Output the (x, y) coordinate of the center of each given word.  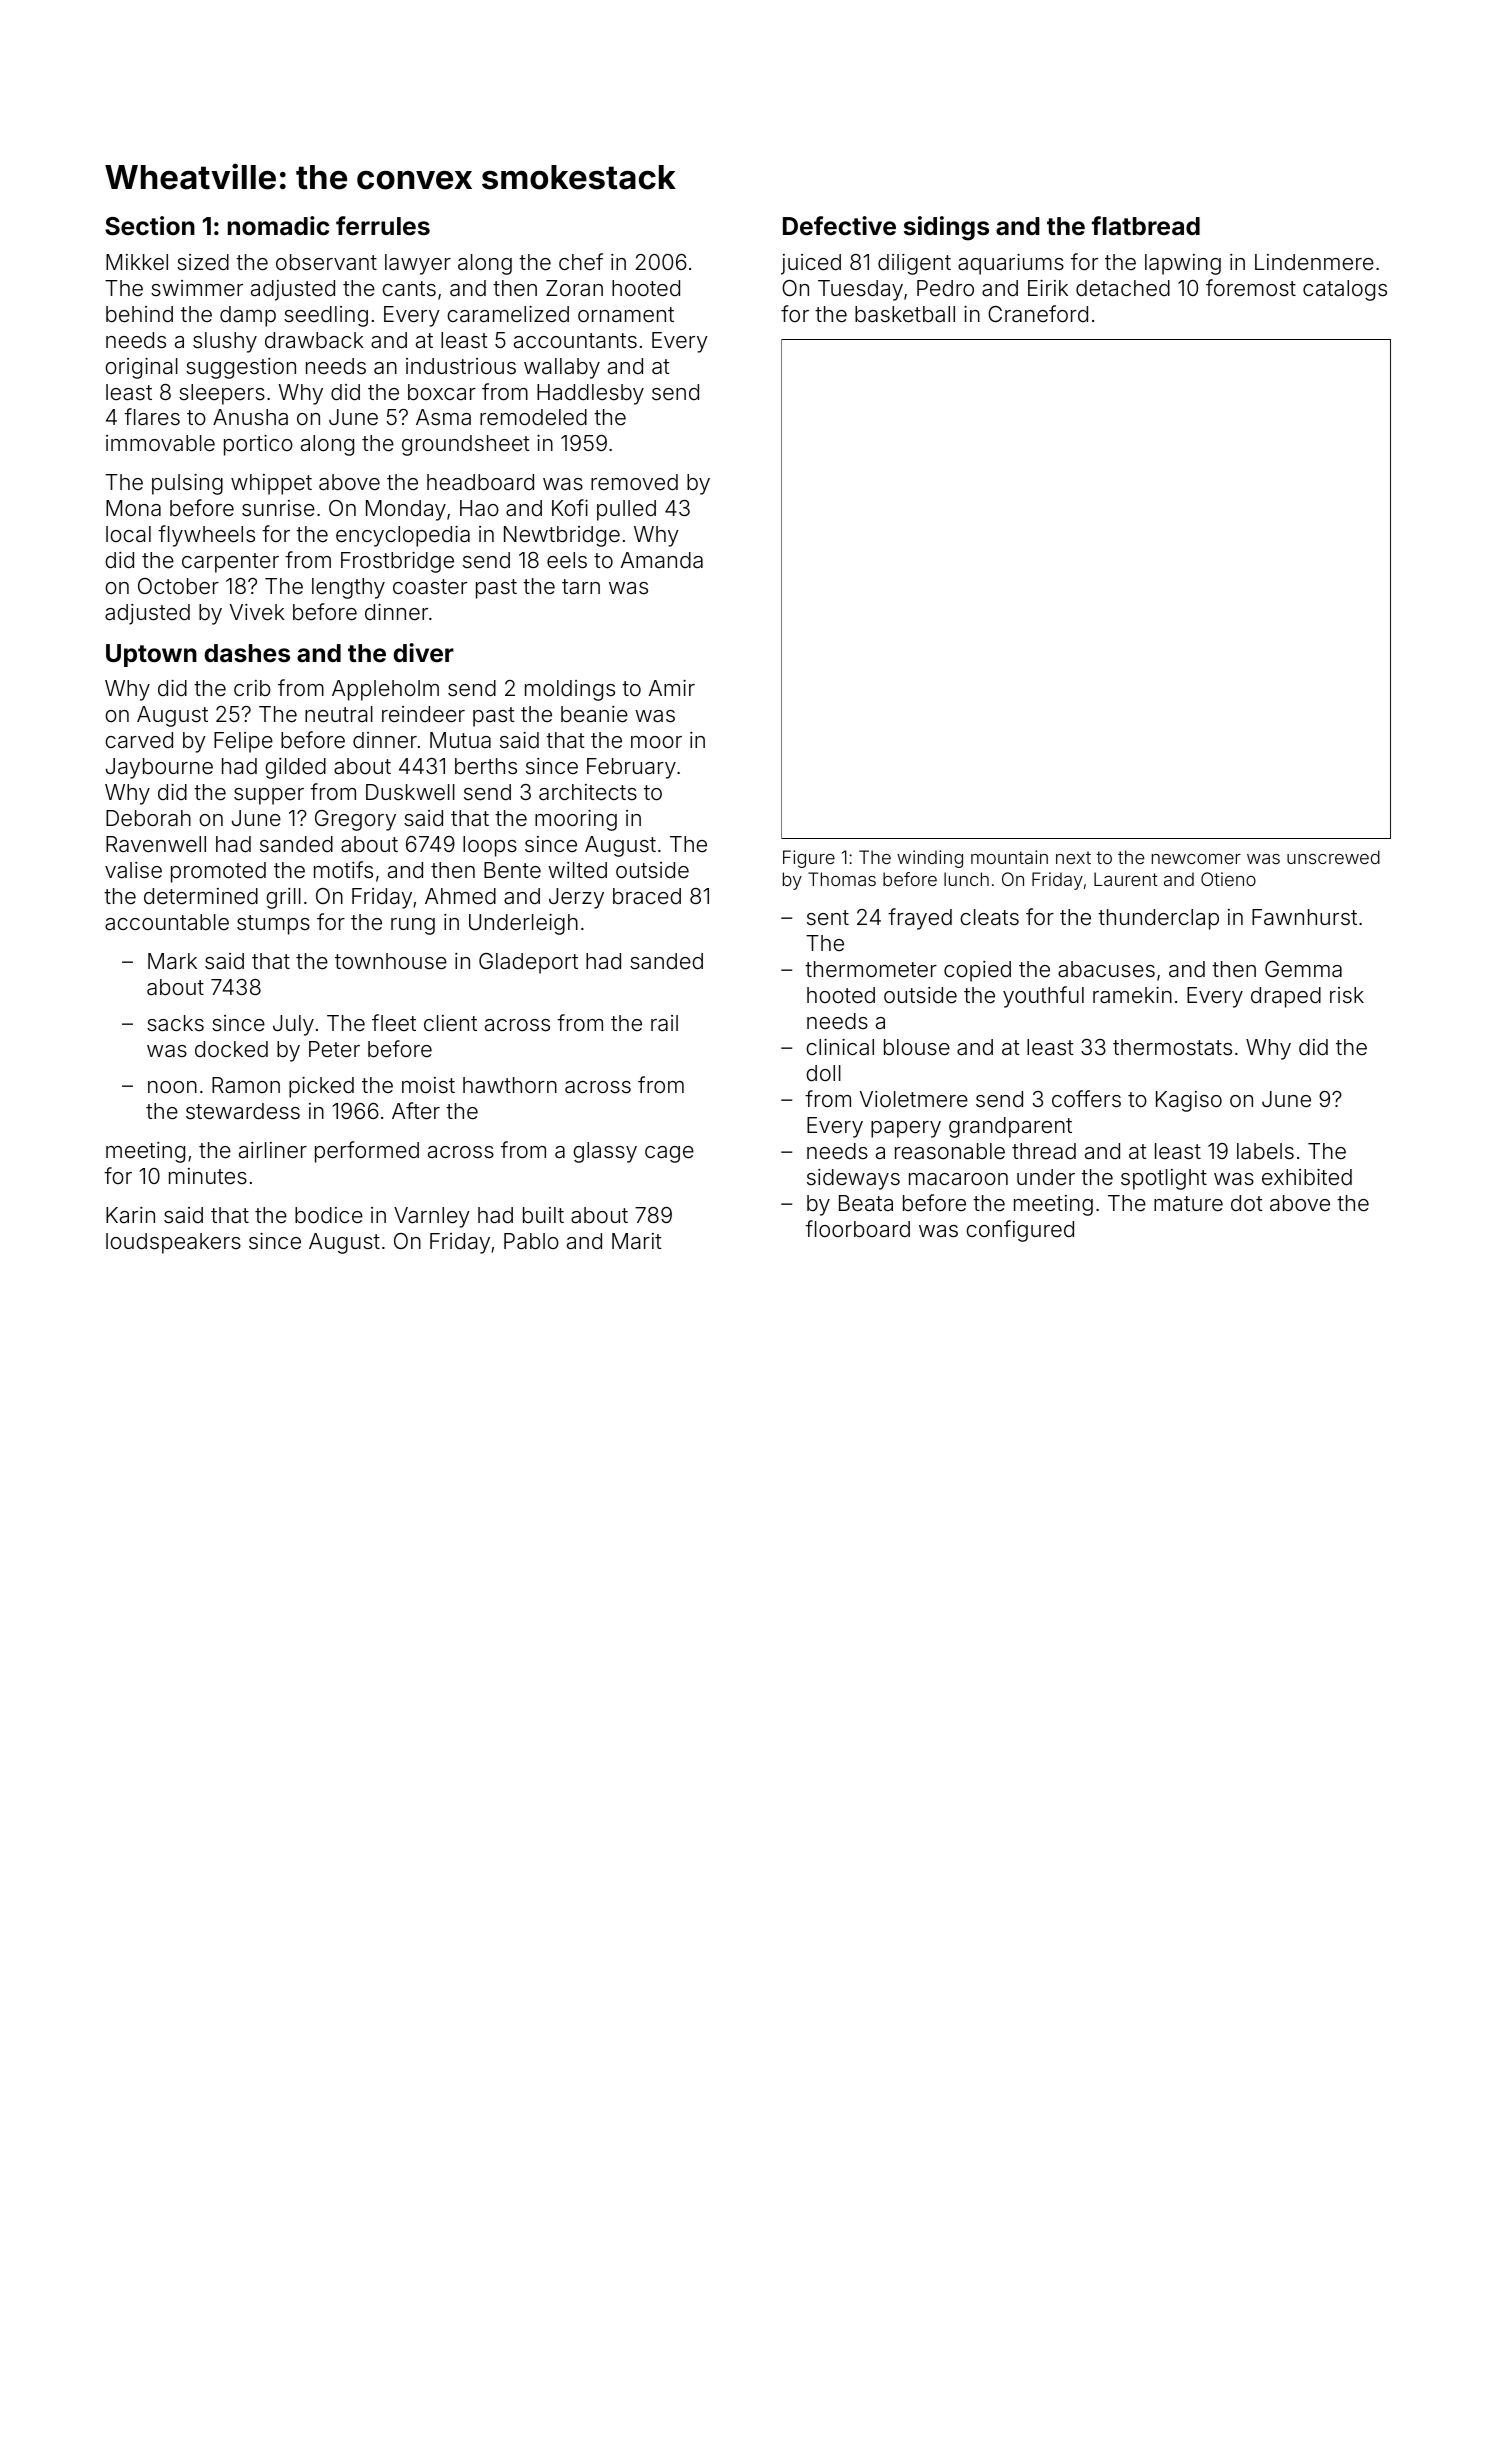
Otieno (1228, 879)
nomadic (278, 226)
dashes (247, 653)
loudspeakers (173, 1243)
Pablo (531, 1241)
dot (1247, 1203)
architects (588, 792)
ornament (626, 315)
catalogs (1345, 290)
